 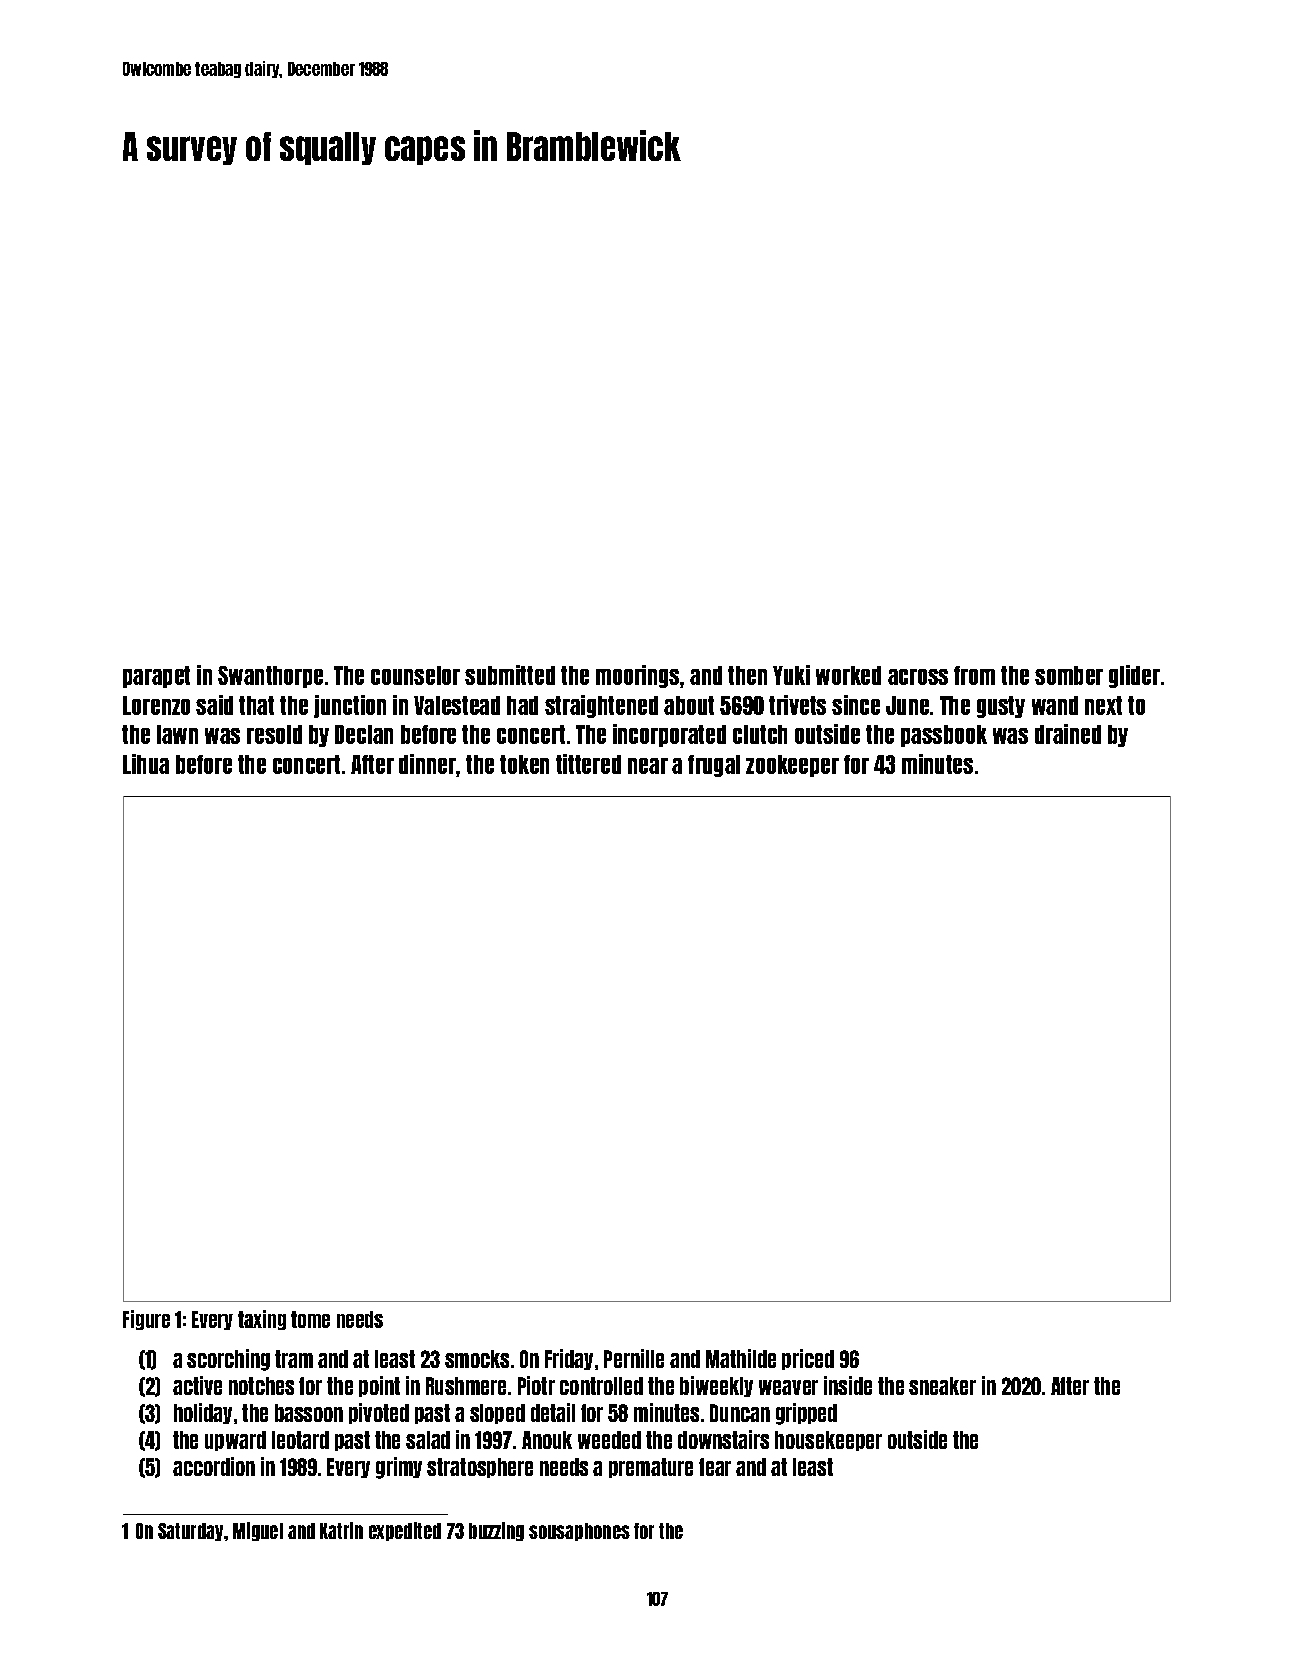 I want to click on tome, so click(x=310, y=1319).
